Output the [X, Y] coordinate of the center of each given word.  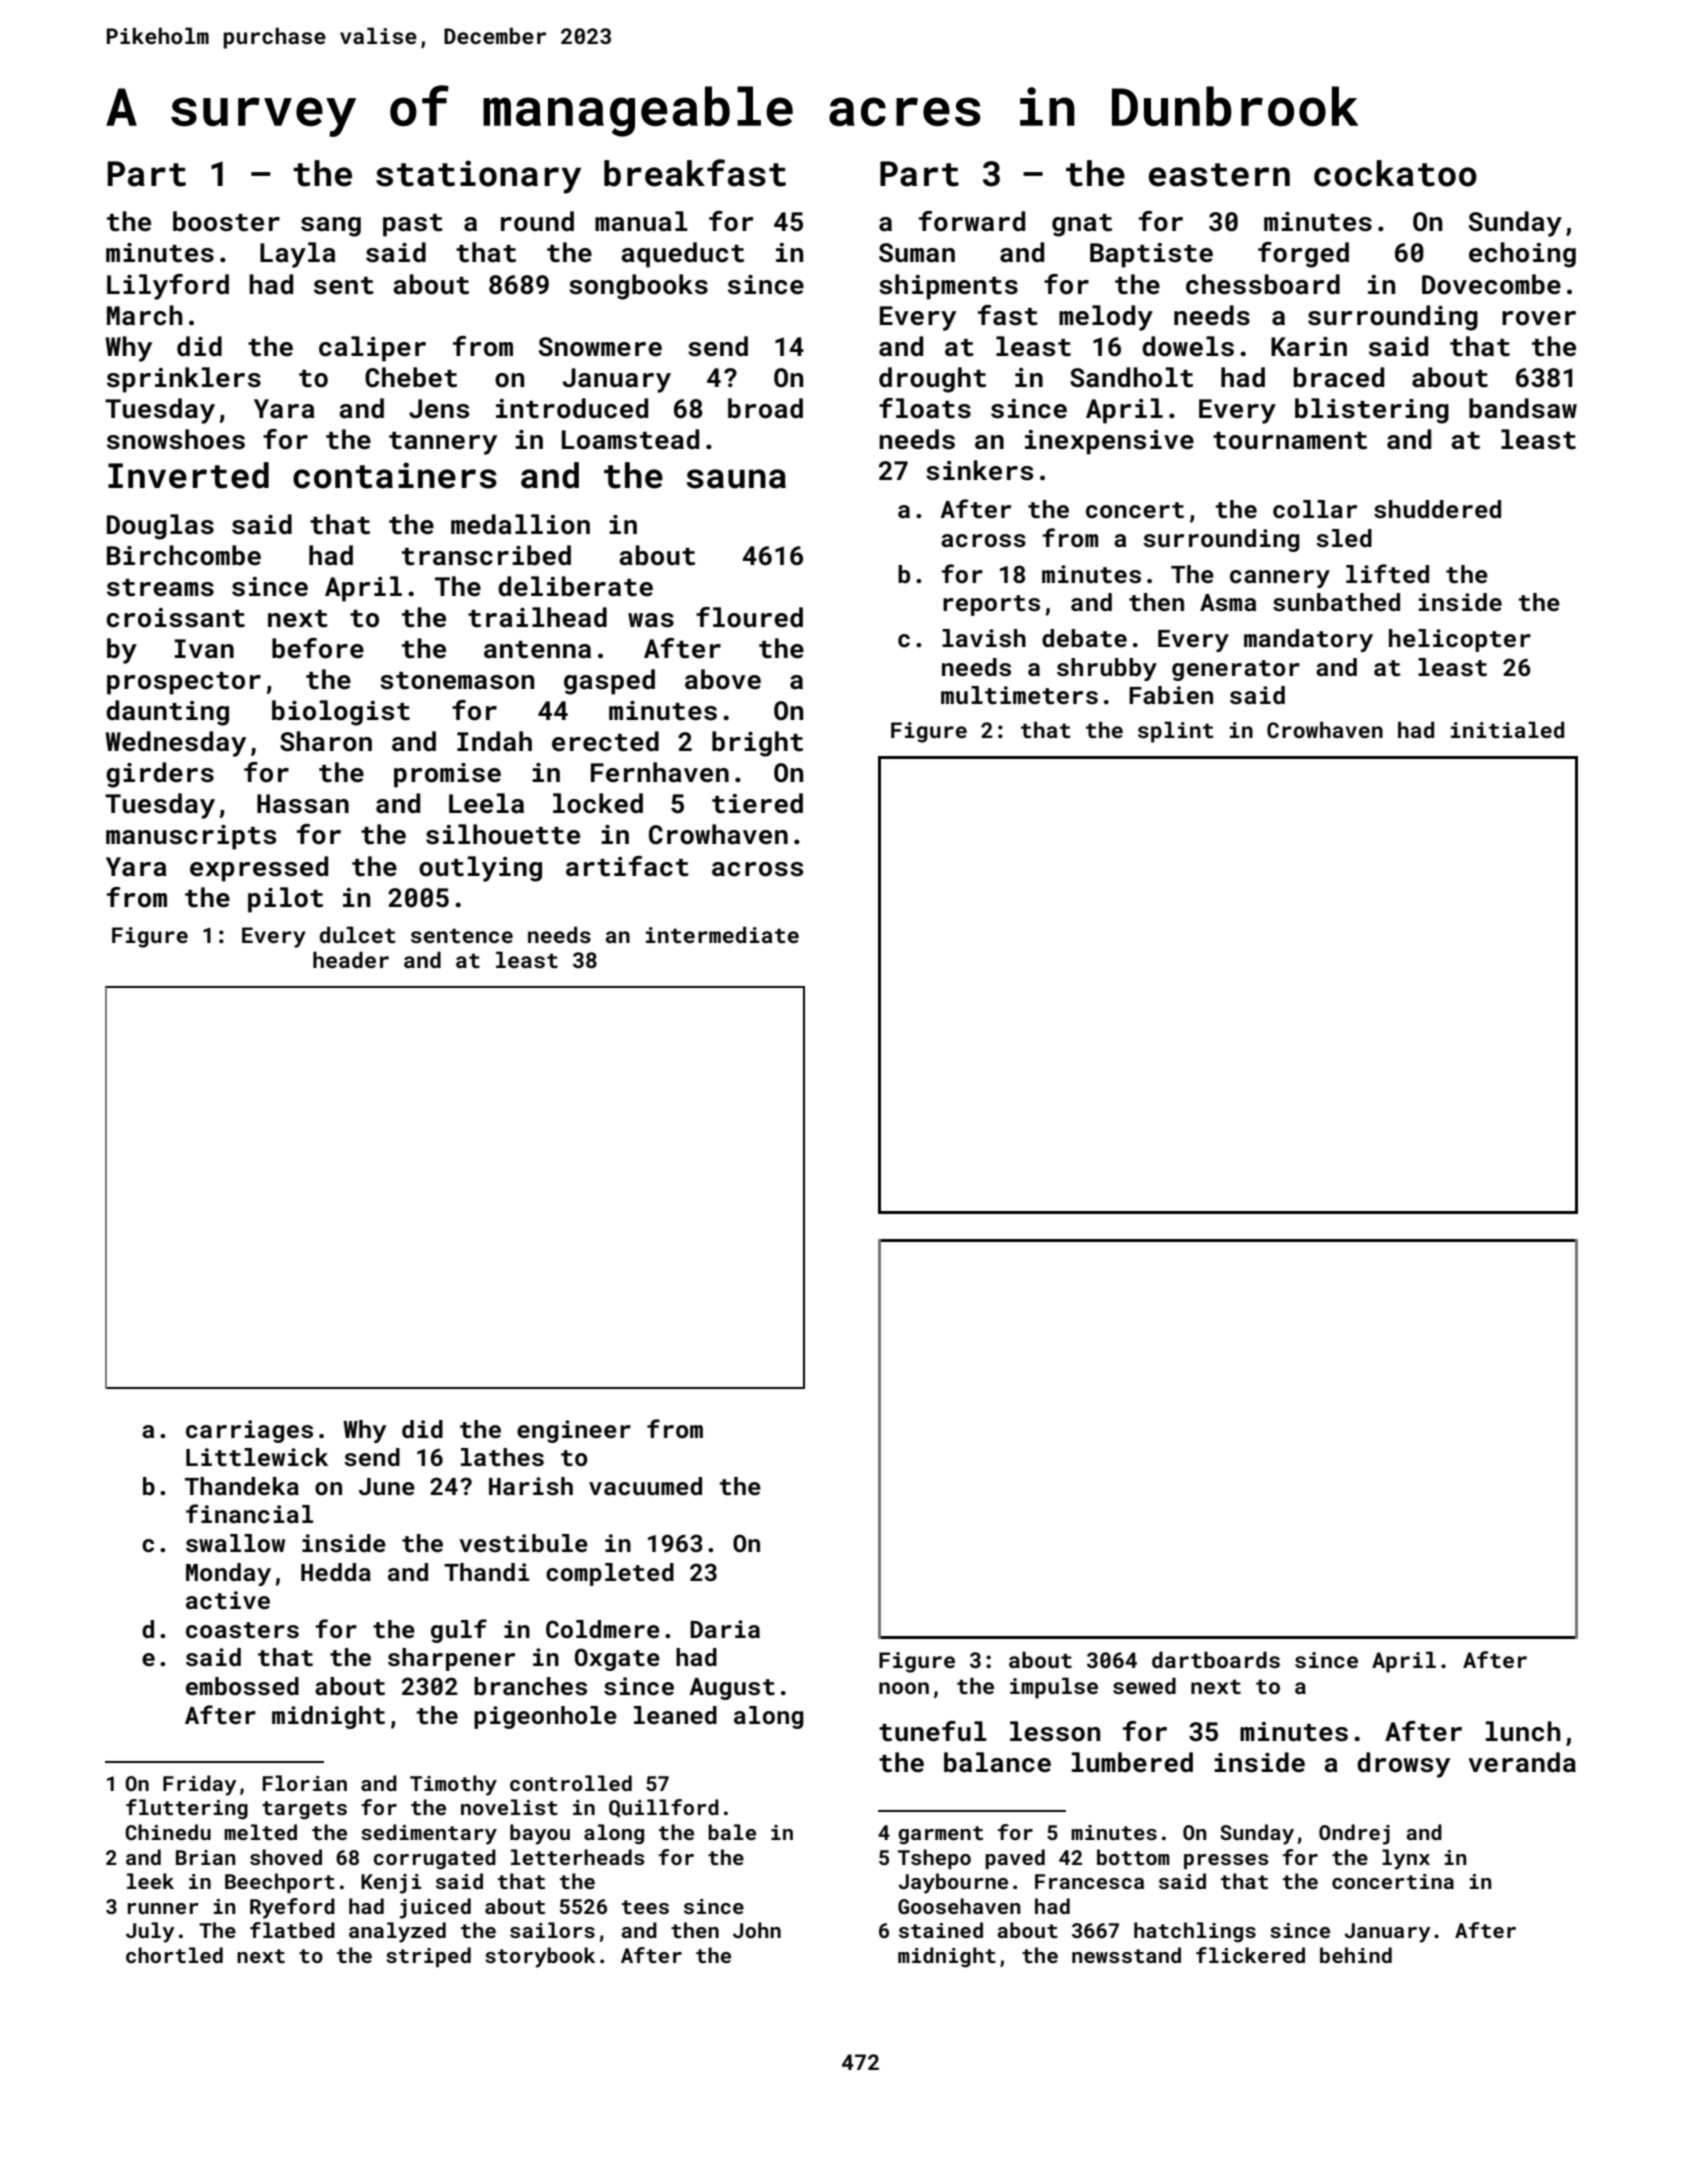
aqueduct [682, 255]
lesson [1055, 1731]
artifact [627, 866]
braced [1339, 377]
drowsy [1403, 1765]
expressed [259, 869]
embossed [242, 1686]
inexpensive [1109, 442]
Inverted [188, 475]
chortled [174, 1955]
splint [1176, 732]
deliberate [575, 586]
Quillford [664, 1808]
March [145, 315]
